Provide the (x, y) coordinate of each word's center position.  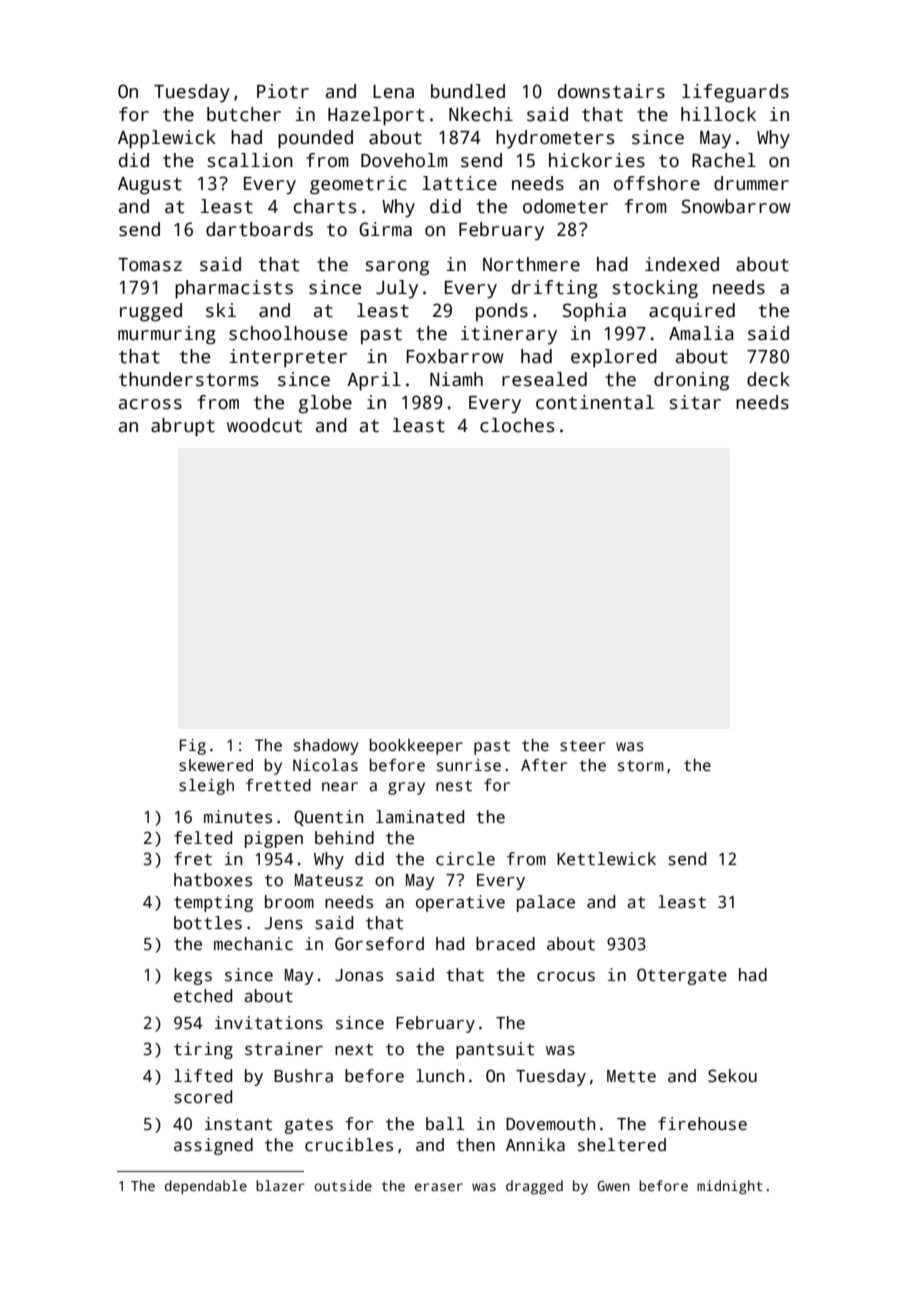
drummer (751, 183)
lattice (459, 183)
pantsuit (495, 1050)
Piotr (283, 91)
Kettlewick (606, 859)
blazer (280, 1185)
